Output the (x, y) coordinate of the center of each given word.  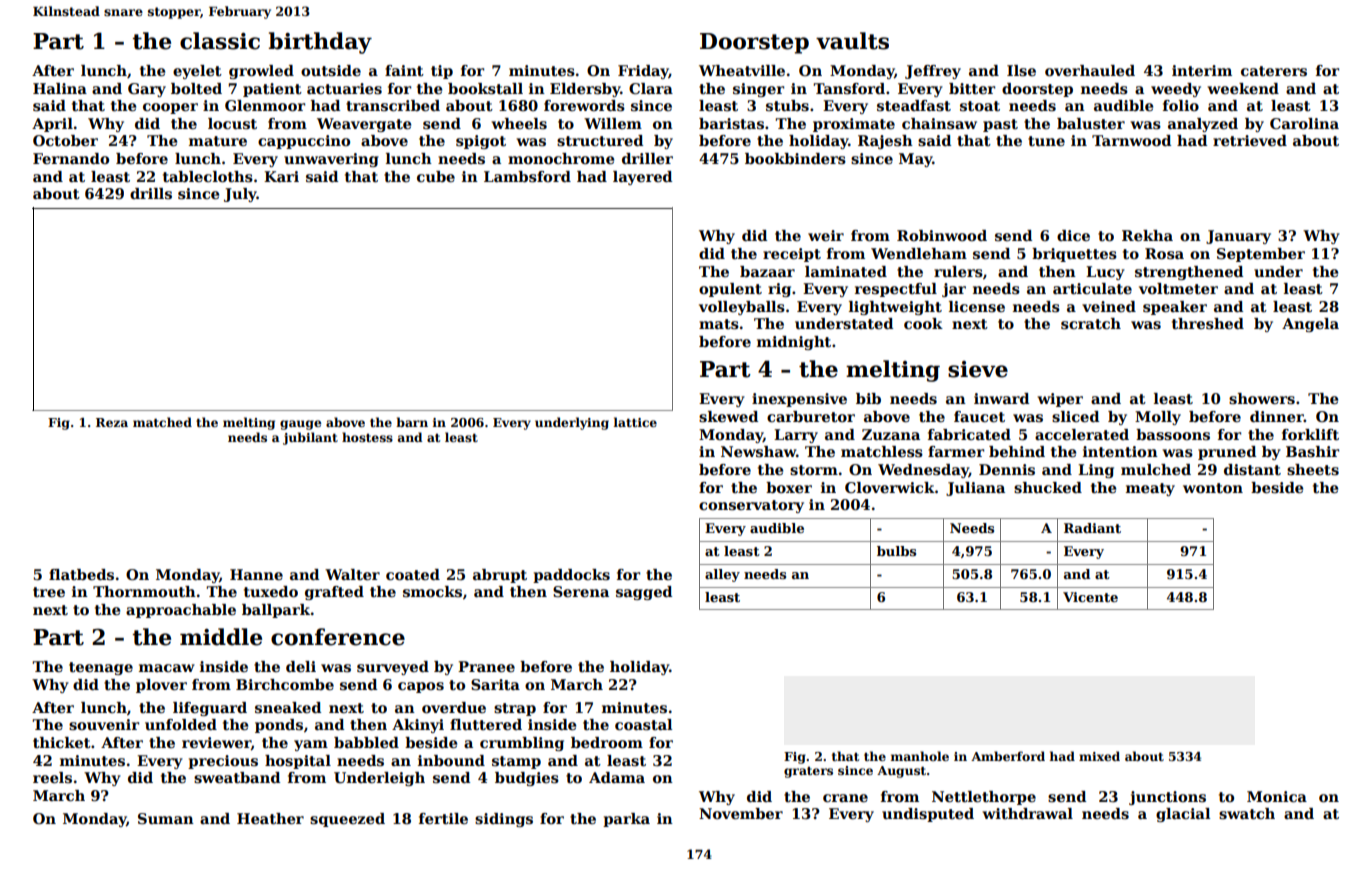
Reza (112, 422)
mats (719, 324)
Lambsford (527, 177)
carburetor (811, 416)
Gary (147, 90)
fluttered (486, 724)
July (240, 195)
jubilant (310, 438)
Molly (1158, 418)
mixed (1099, 756)
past (1000, 125)
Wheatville (742, 70)
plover (161, 686)
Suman (166, 818)
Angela (1310, 325)
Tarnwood (1131, 140)
